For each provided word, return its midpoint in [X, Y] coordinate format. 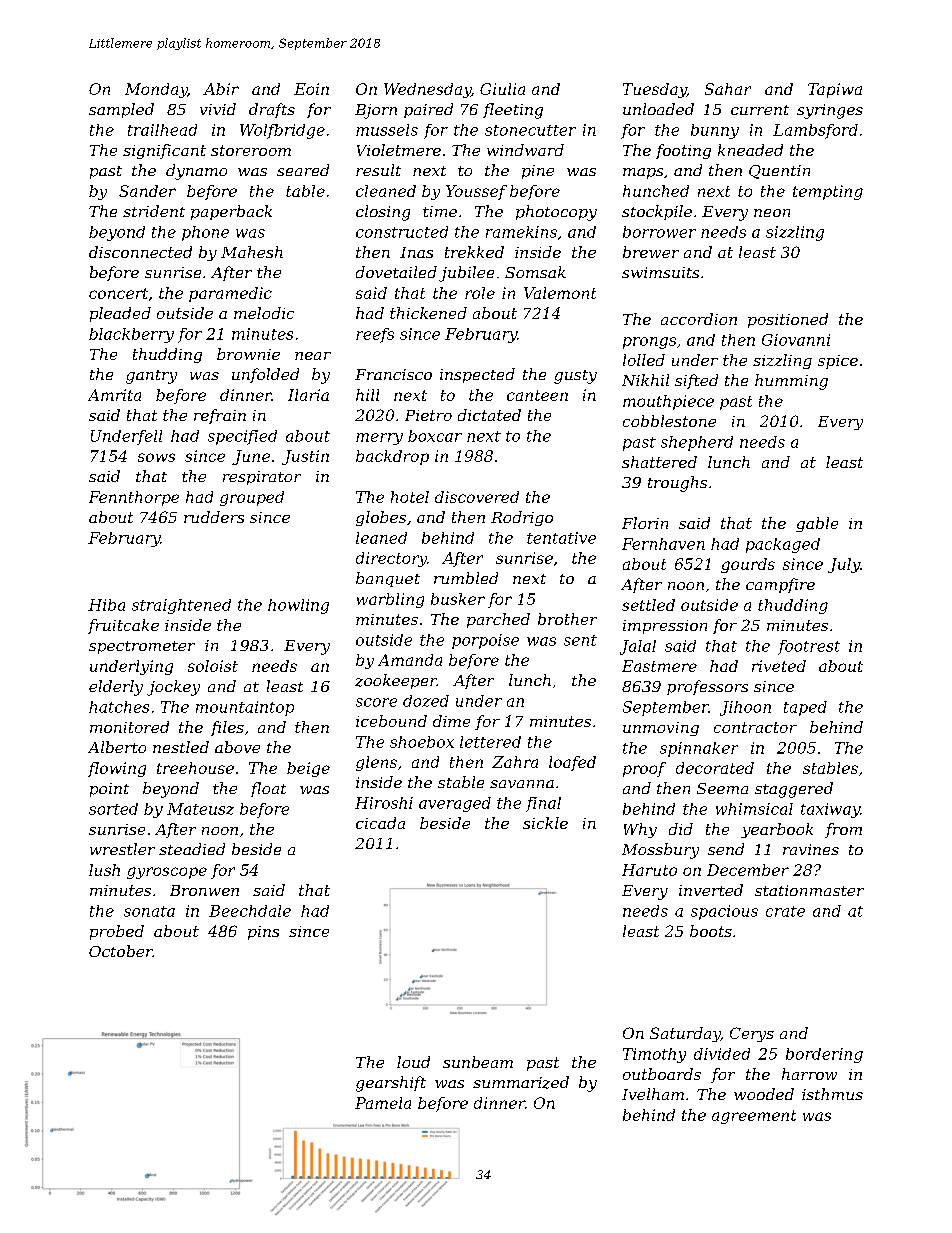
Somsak [535, 272]
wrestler [122, 849]
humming [791, 382]
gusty [575, 377]
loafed [572, 763]
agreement [754, 1117]
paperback [231, 212]
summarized [521, 1082]
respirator [262, 478]
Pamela [383, 1103]
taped [805, 708]
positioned [788, 320]
